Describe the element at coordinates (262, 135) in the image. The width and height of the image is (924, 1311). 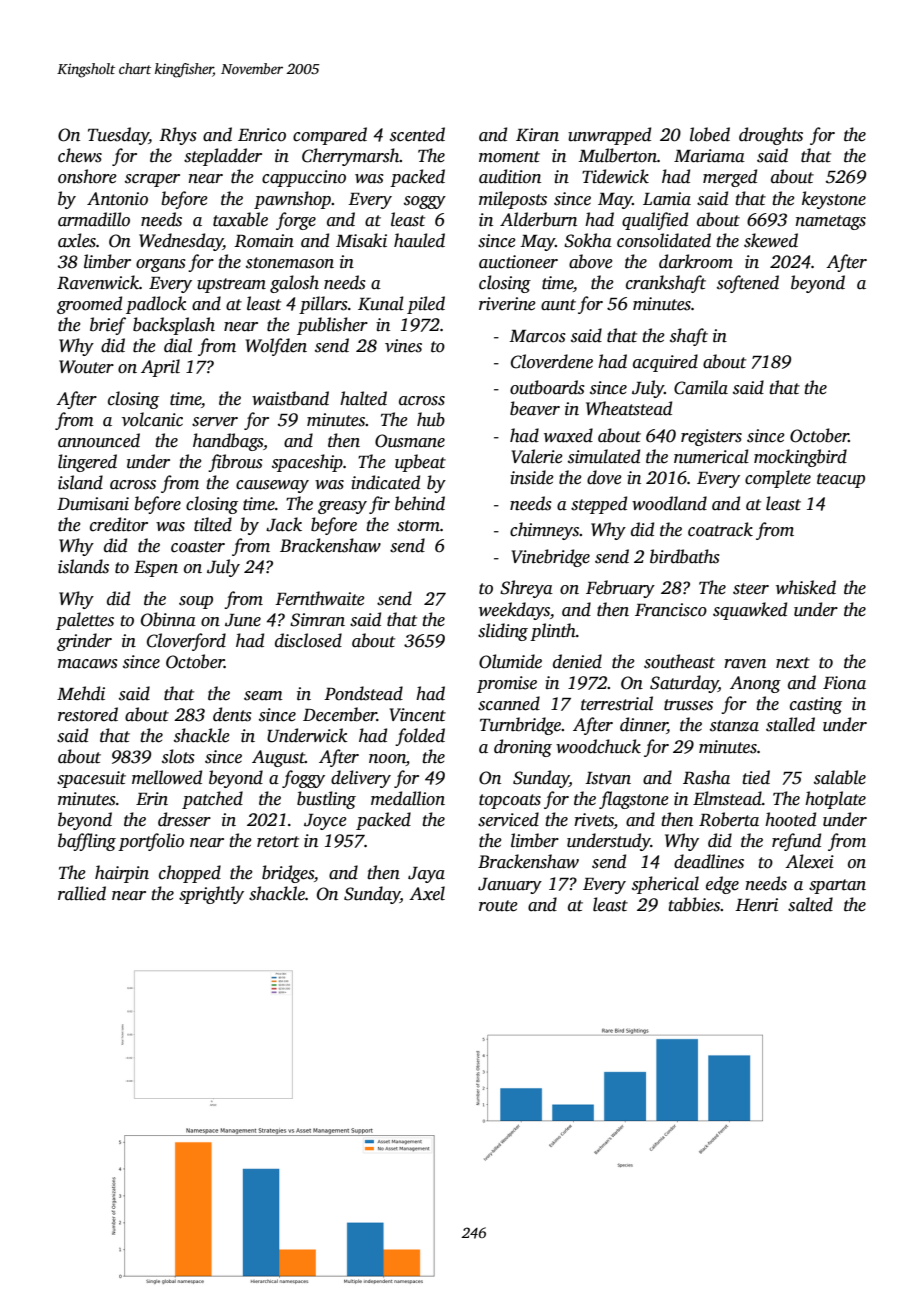
I see `Enrico` at that location.
